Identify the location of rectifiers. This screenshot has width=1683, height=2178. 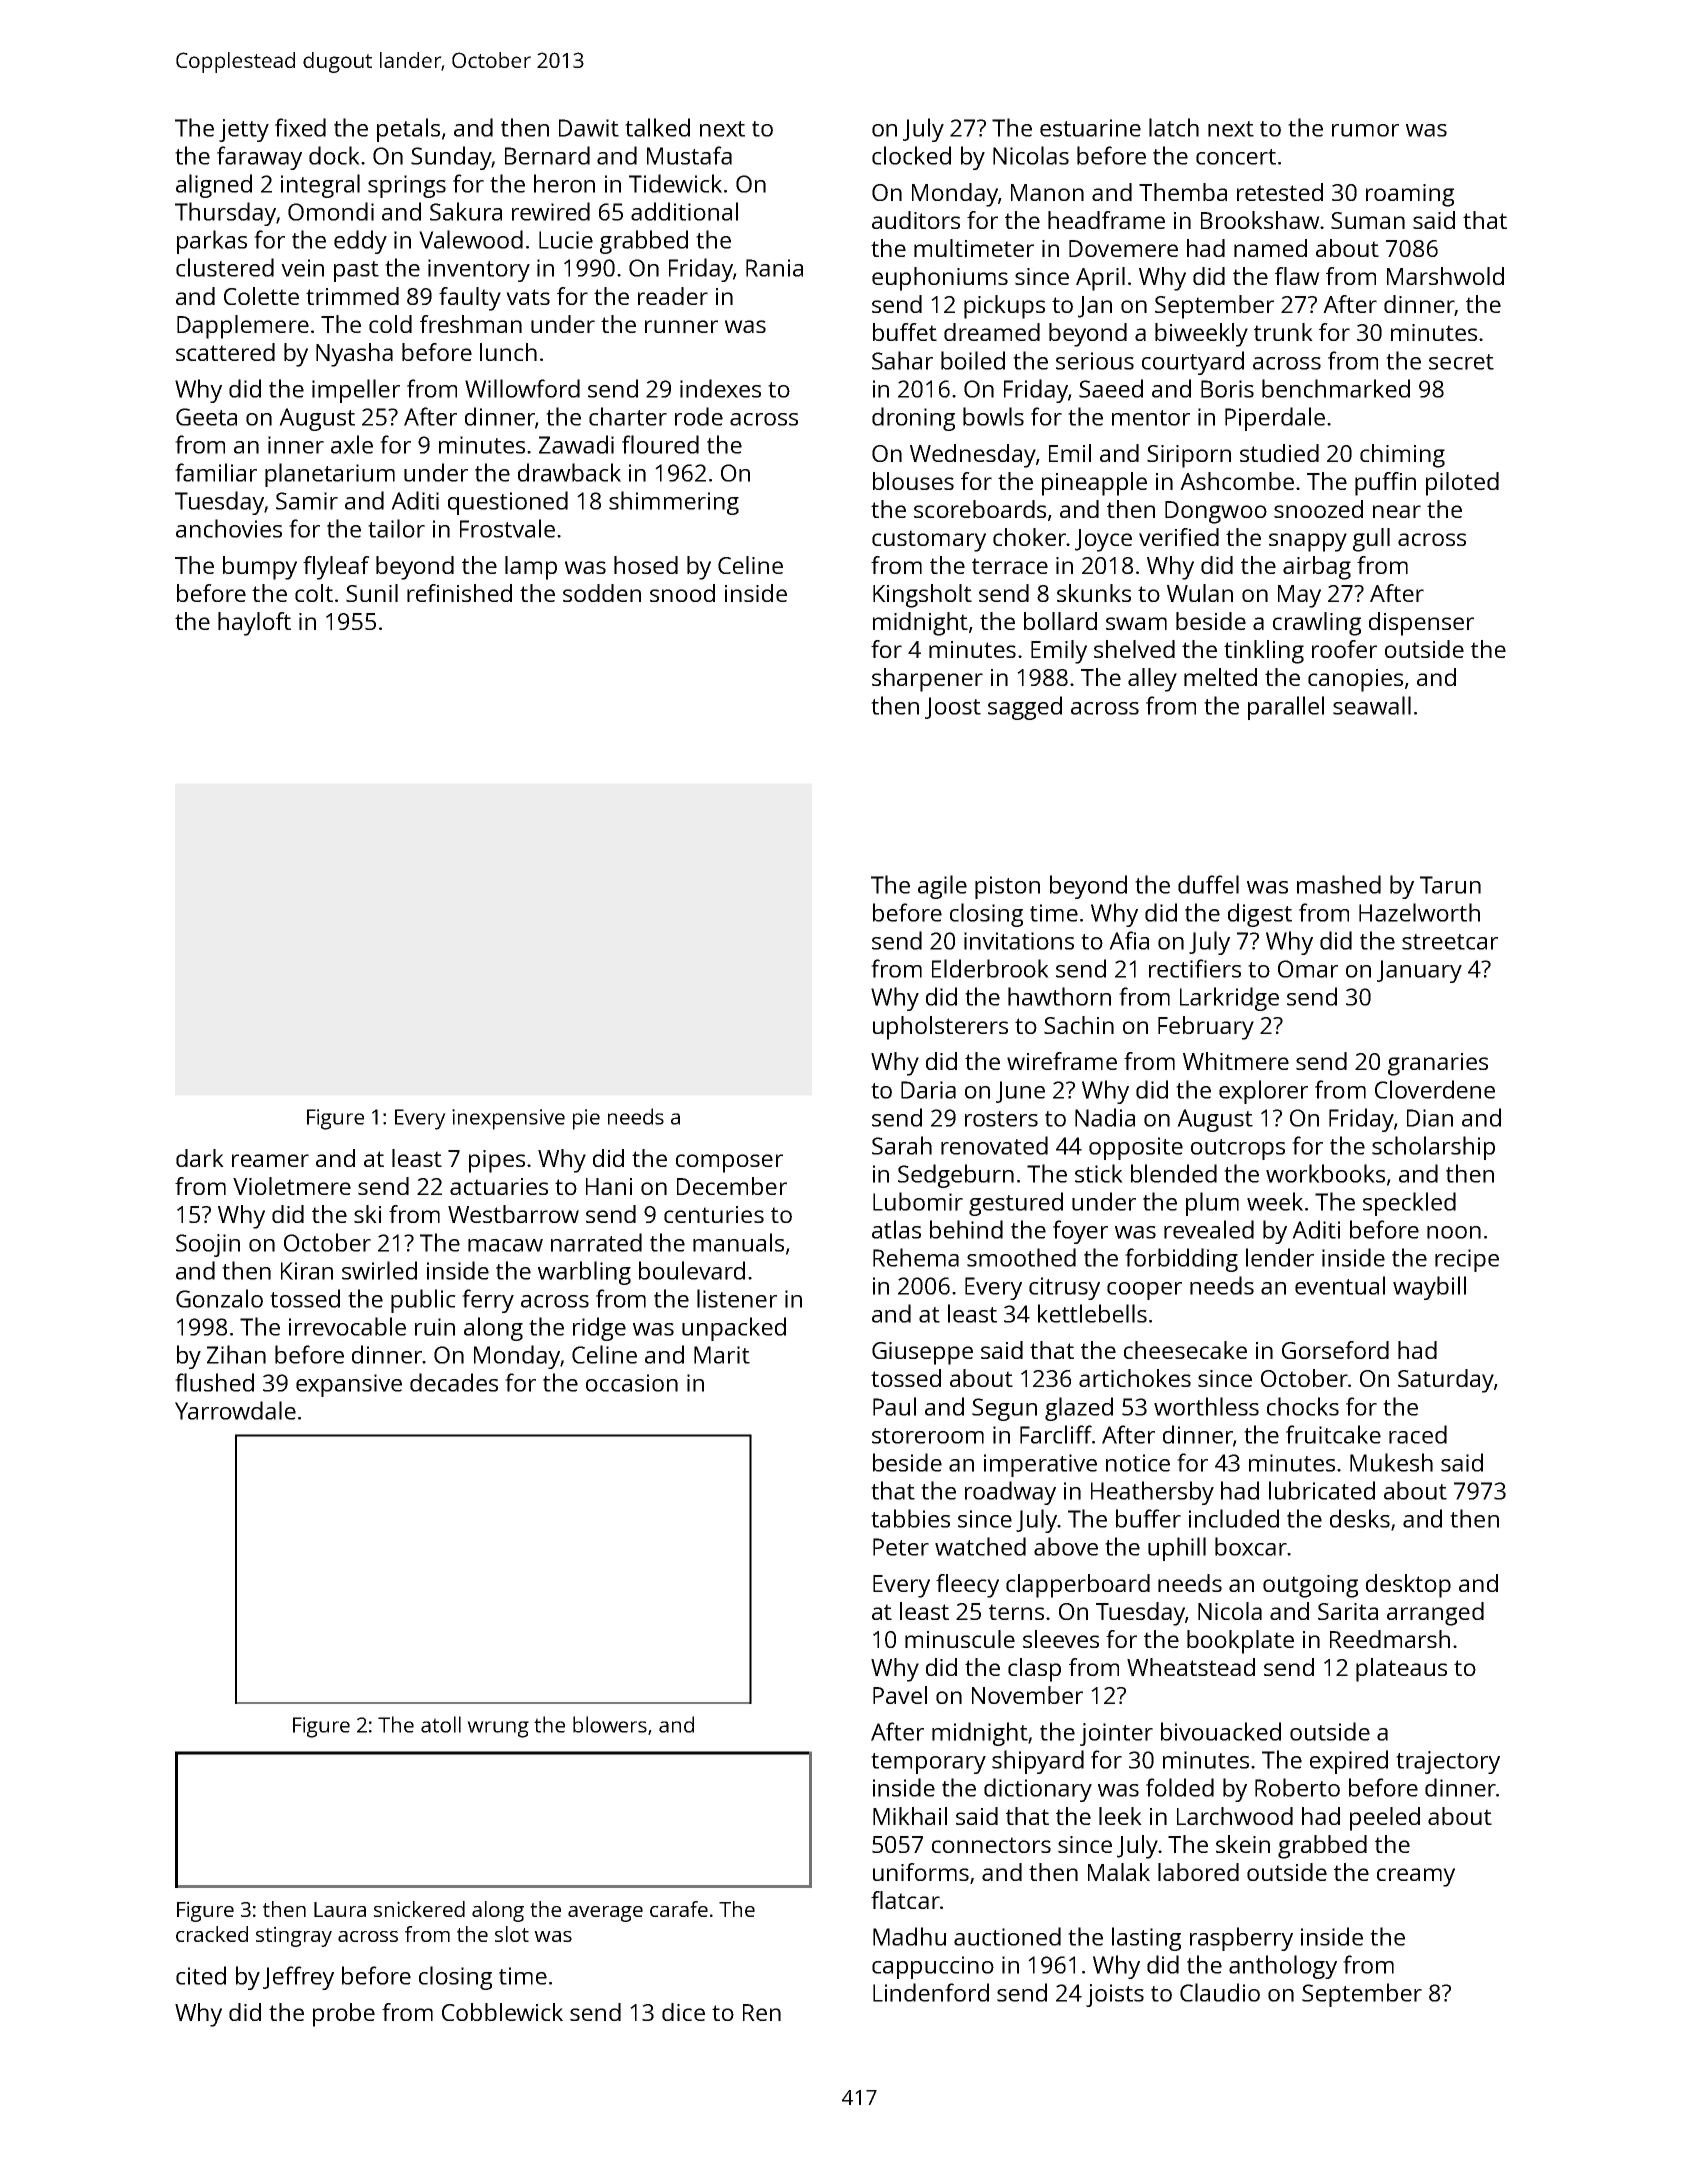
(1195, 968).
